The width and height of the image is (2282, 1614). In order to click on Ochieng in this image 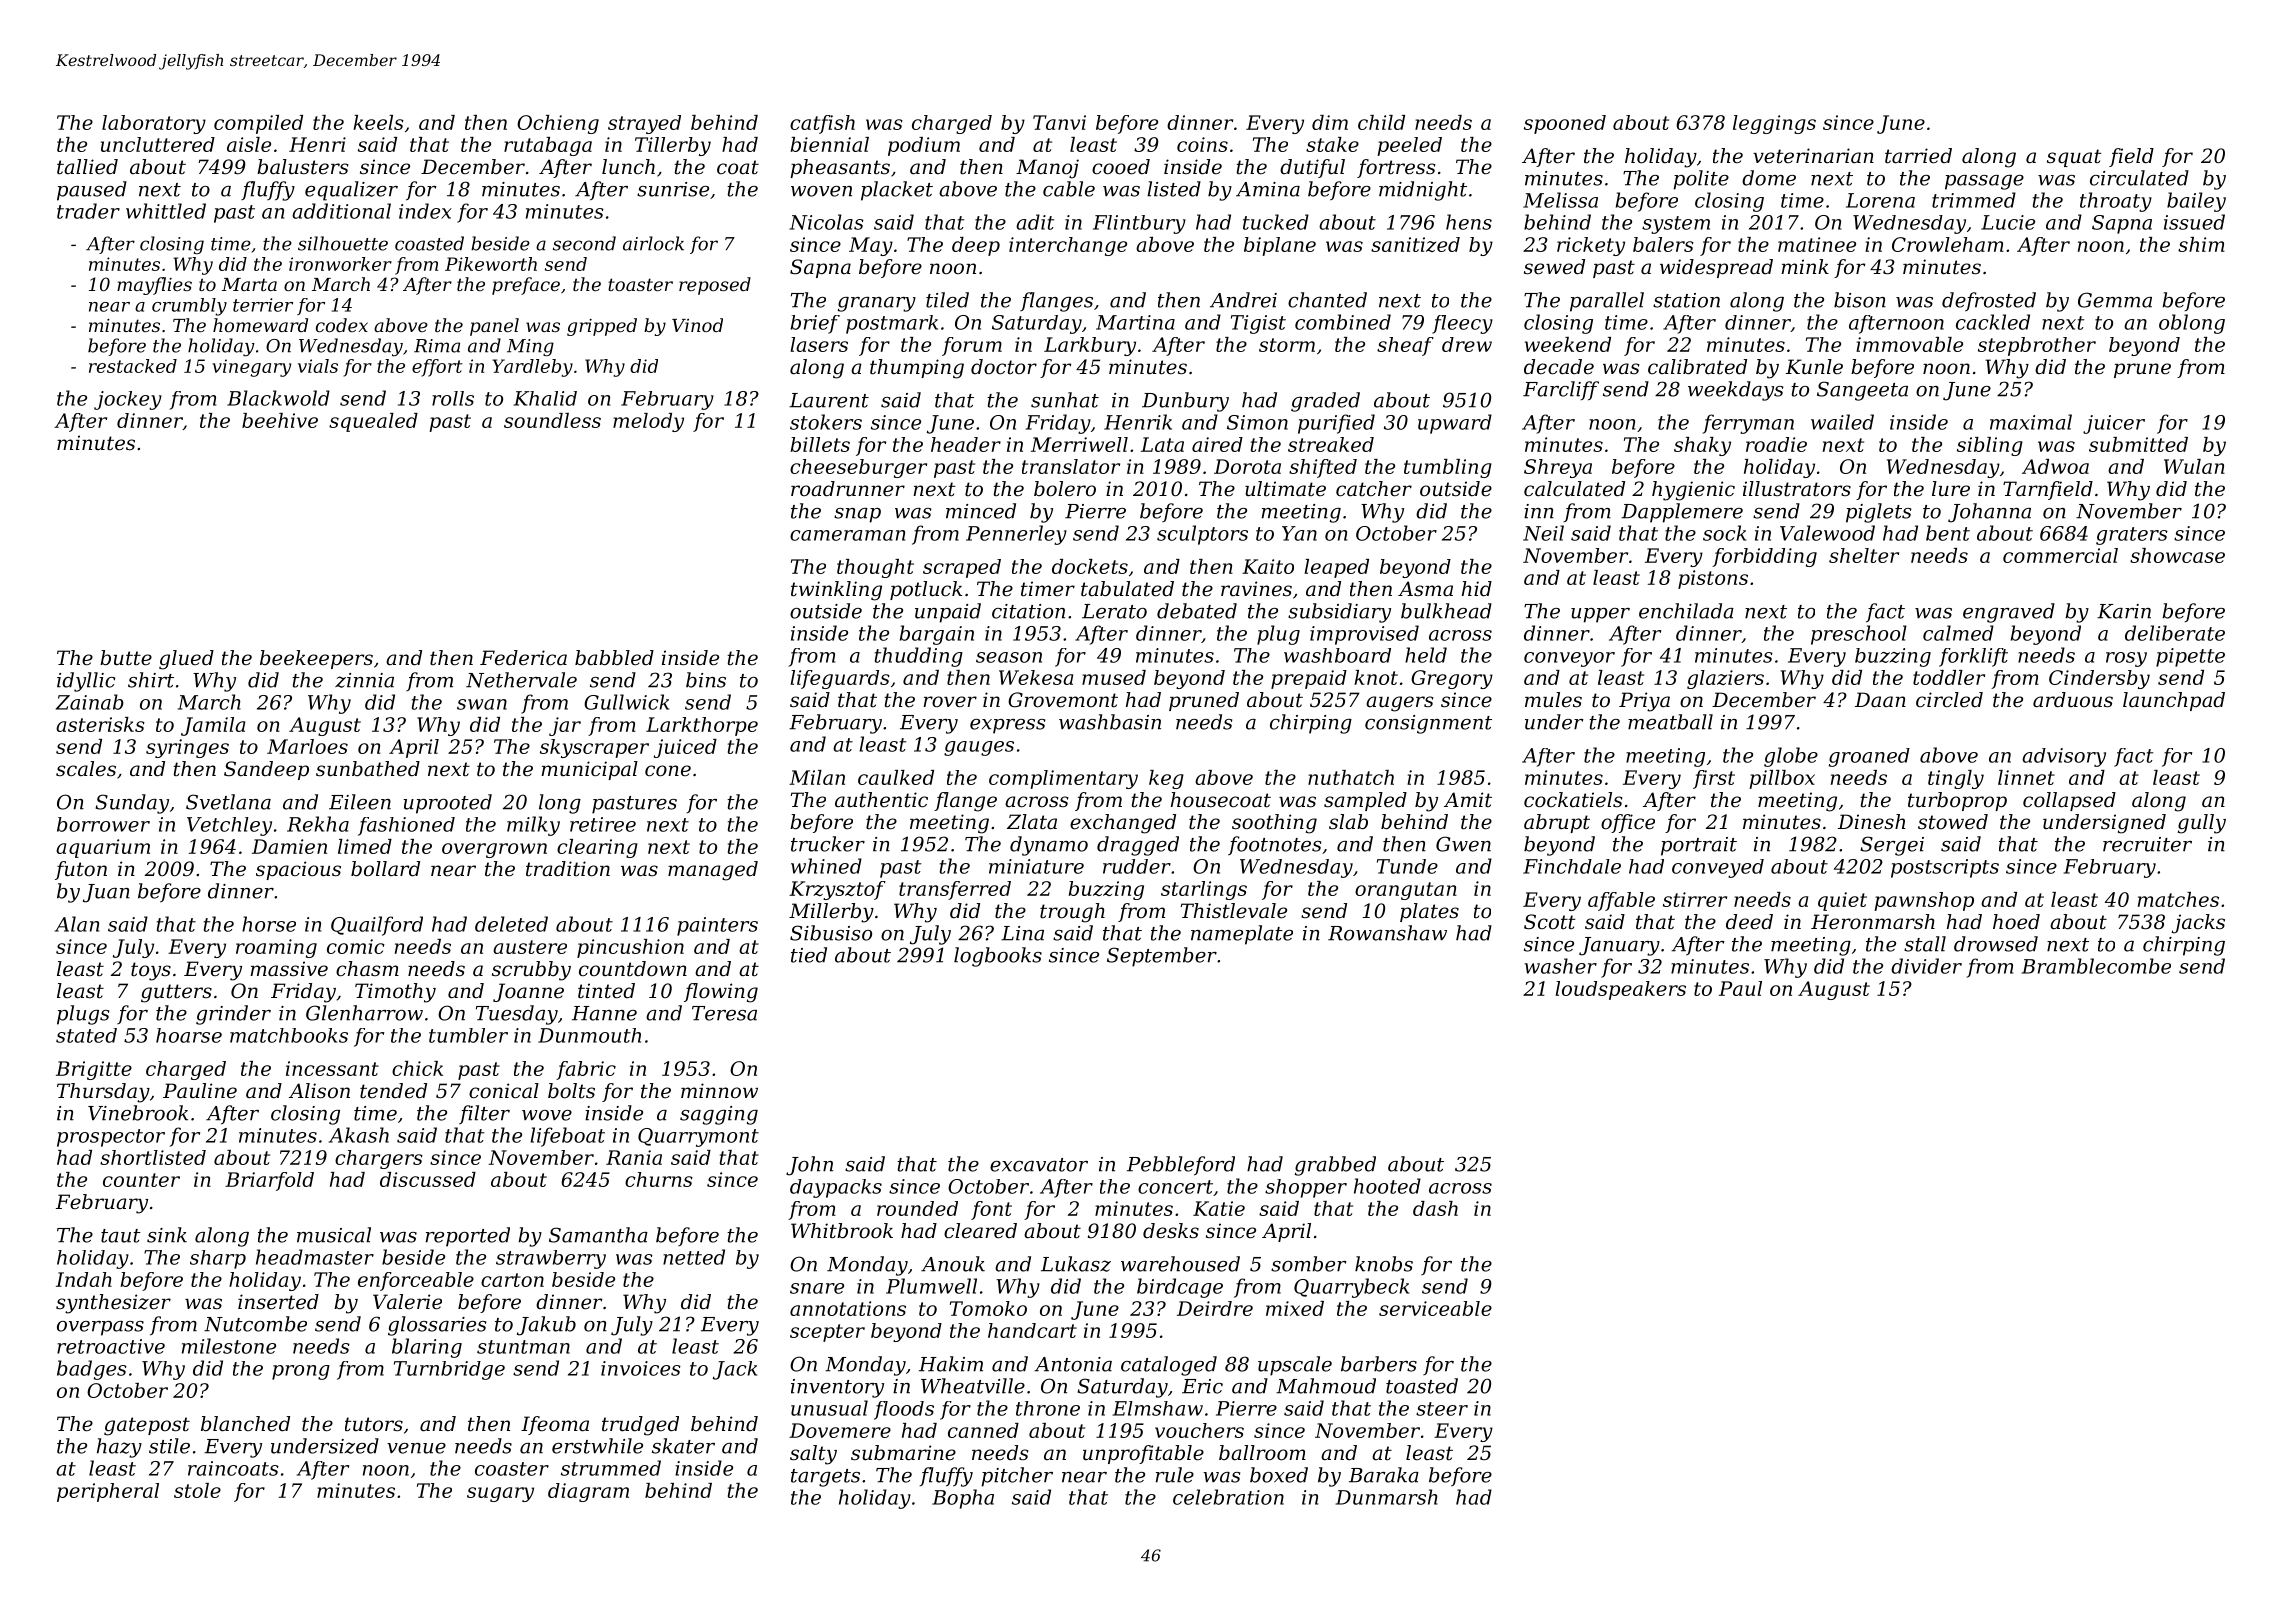, I will do `click(558, 124)`.
